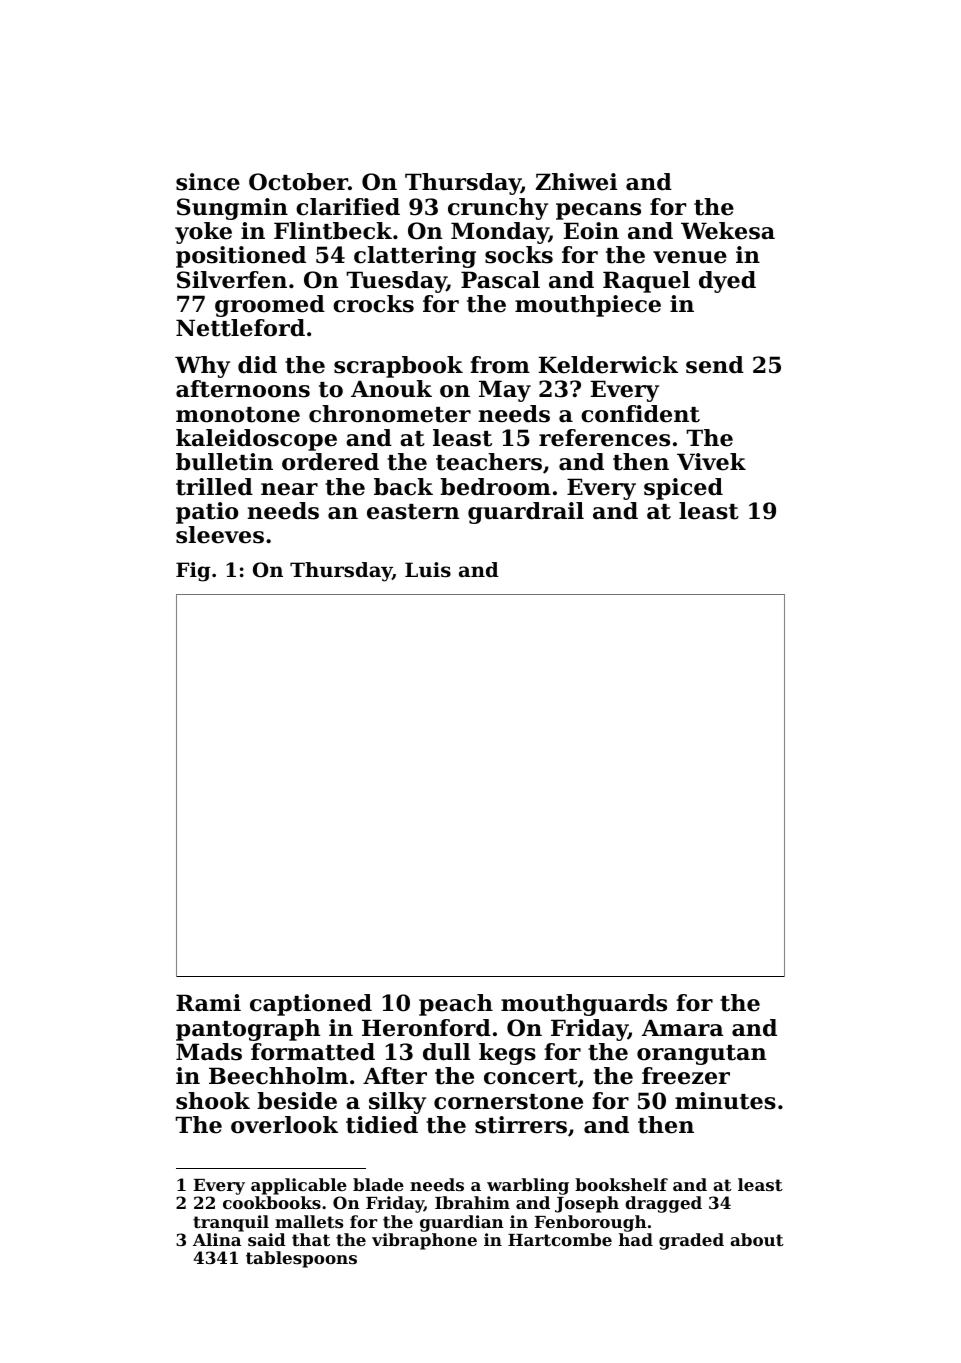 This screenshot has width=961, height=1363. Describe the element at coordinates (576, 182) in the screenshot. I see `Zhiwei` at that location.
